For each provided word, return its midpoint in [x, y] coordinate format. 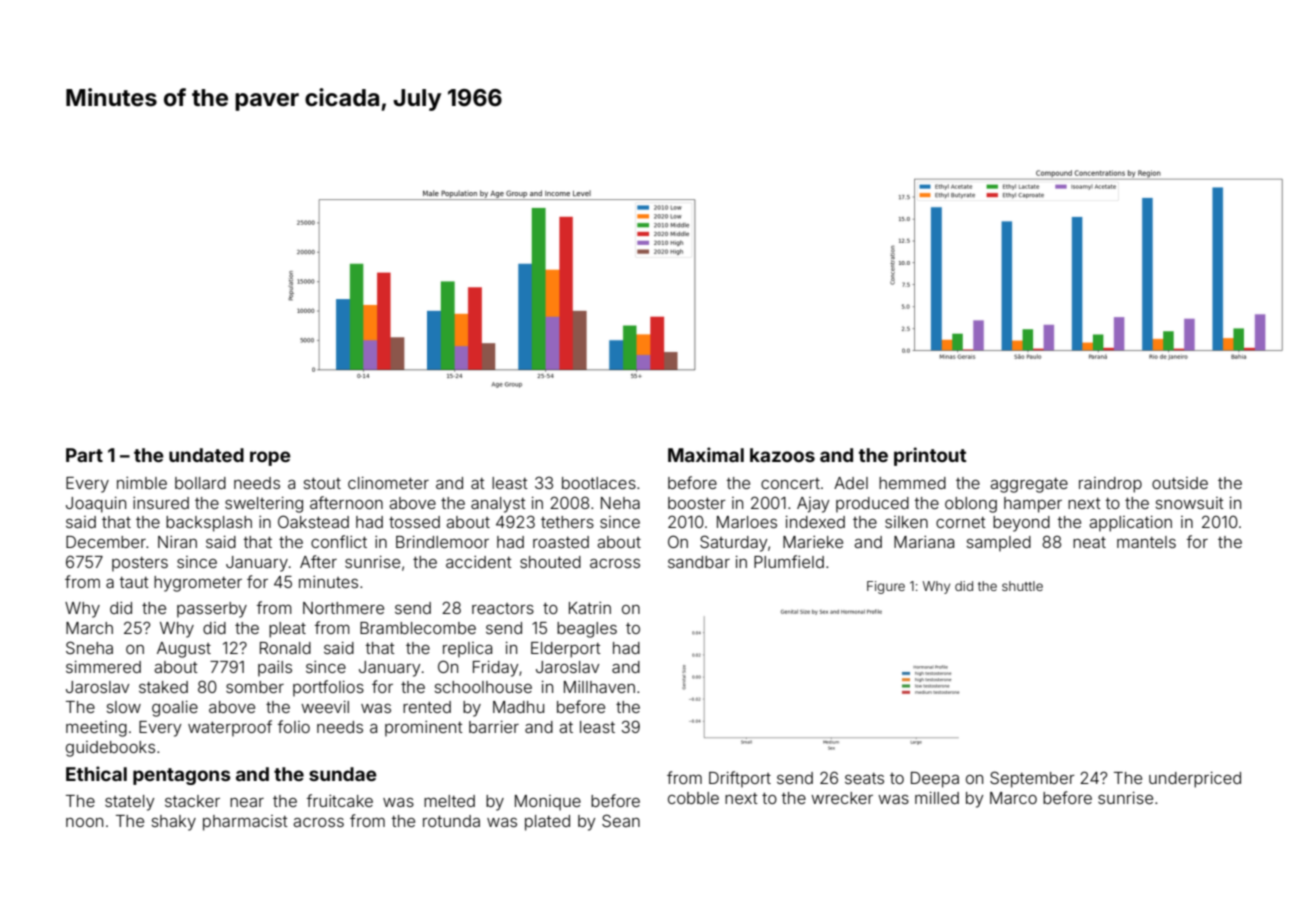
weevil [325, 707]
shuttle [1022, 586]
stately [130, 803]
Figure [886, 587]
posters [140, 564]
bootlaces [599, 483]
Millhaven [599, 687]
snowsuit [1190, 503]
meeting [96, 729]
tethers [567, 522]
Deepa [935, 780]
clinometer [388, 483]
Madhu [518, 707]
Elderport [566, 650]
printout [930, 456]
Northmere [343, 608]
